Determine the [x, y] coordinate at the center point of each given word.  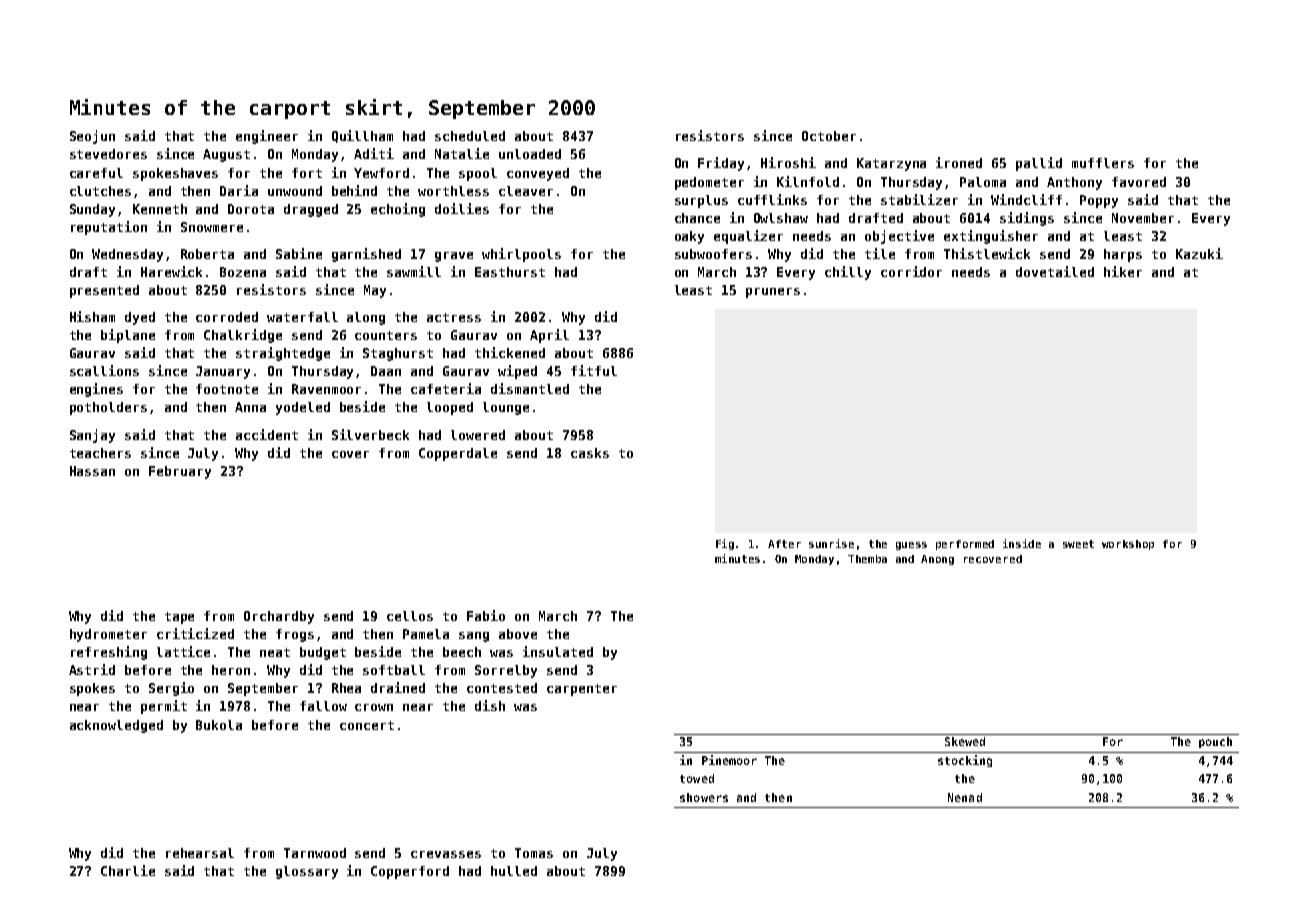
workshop [1128, 545]
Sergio [171, 689]
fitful [594, 370]
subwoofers [713, 254]
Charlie [128, 870]
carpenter [582, 690]
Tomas [534, 853]
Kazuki [1199, 253]
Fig [725, 544]
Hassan [92, 471]
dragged [311, 210]
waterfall [302, 317]
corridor [911, 271]
